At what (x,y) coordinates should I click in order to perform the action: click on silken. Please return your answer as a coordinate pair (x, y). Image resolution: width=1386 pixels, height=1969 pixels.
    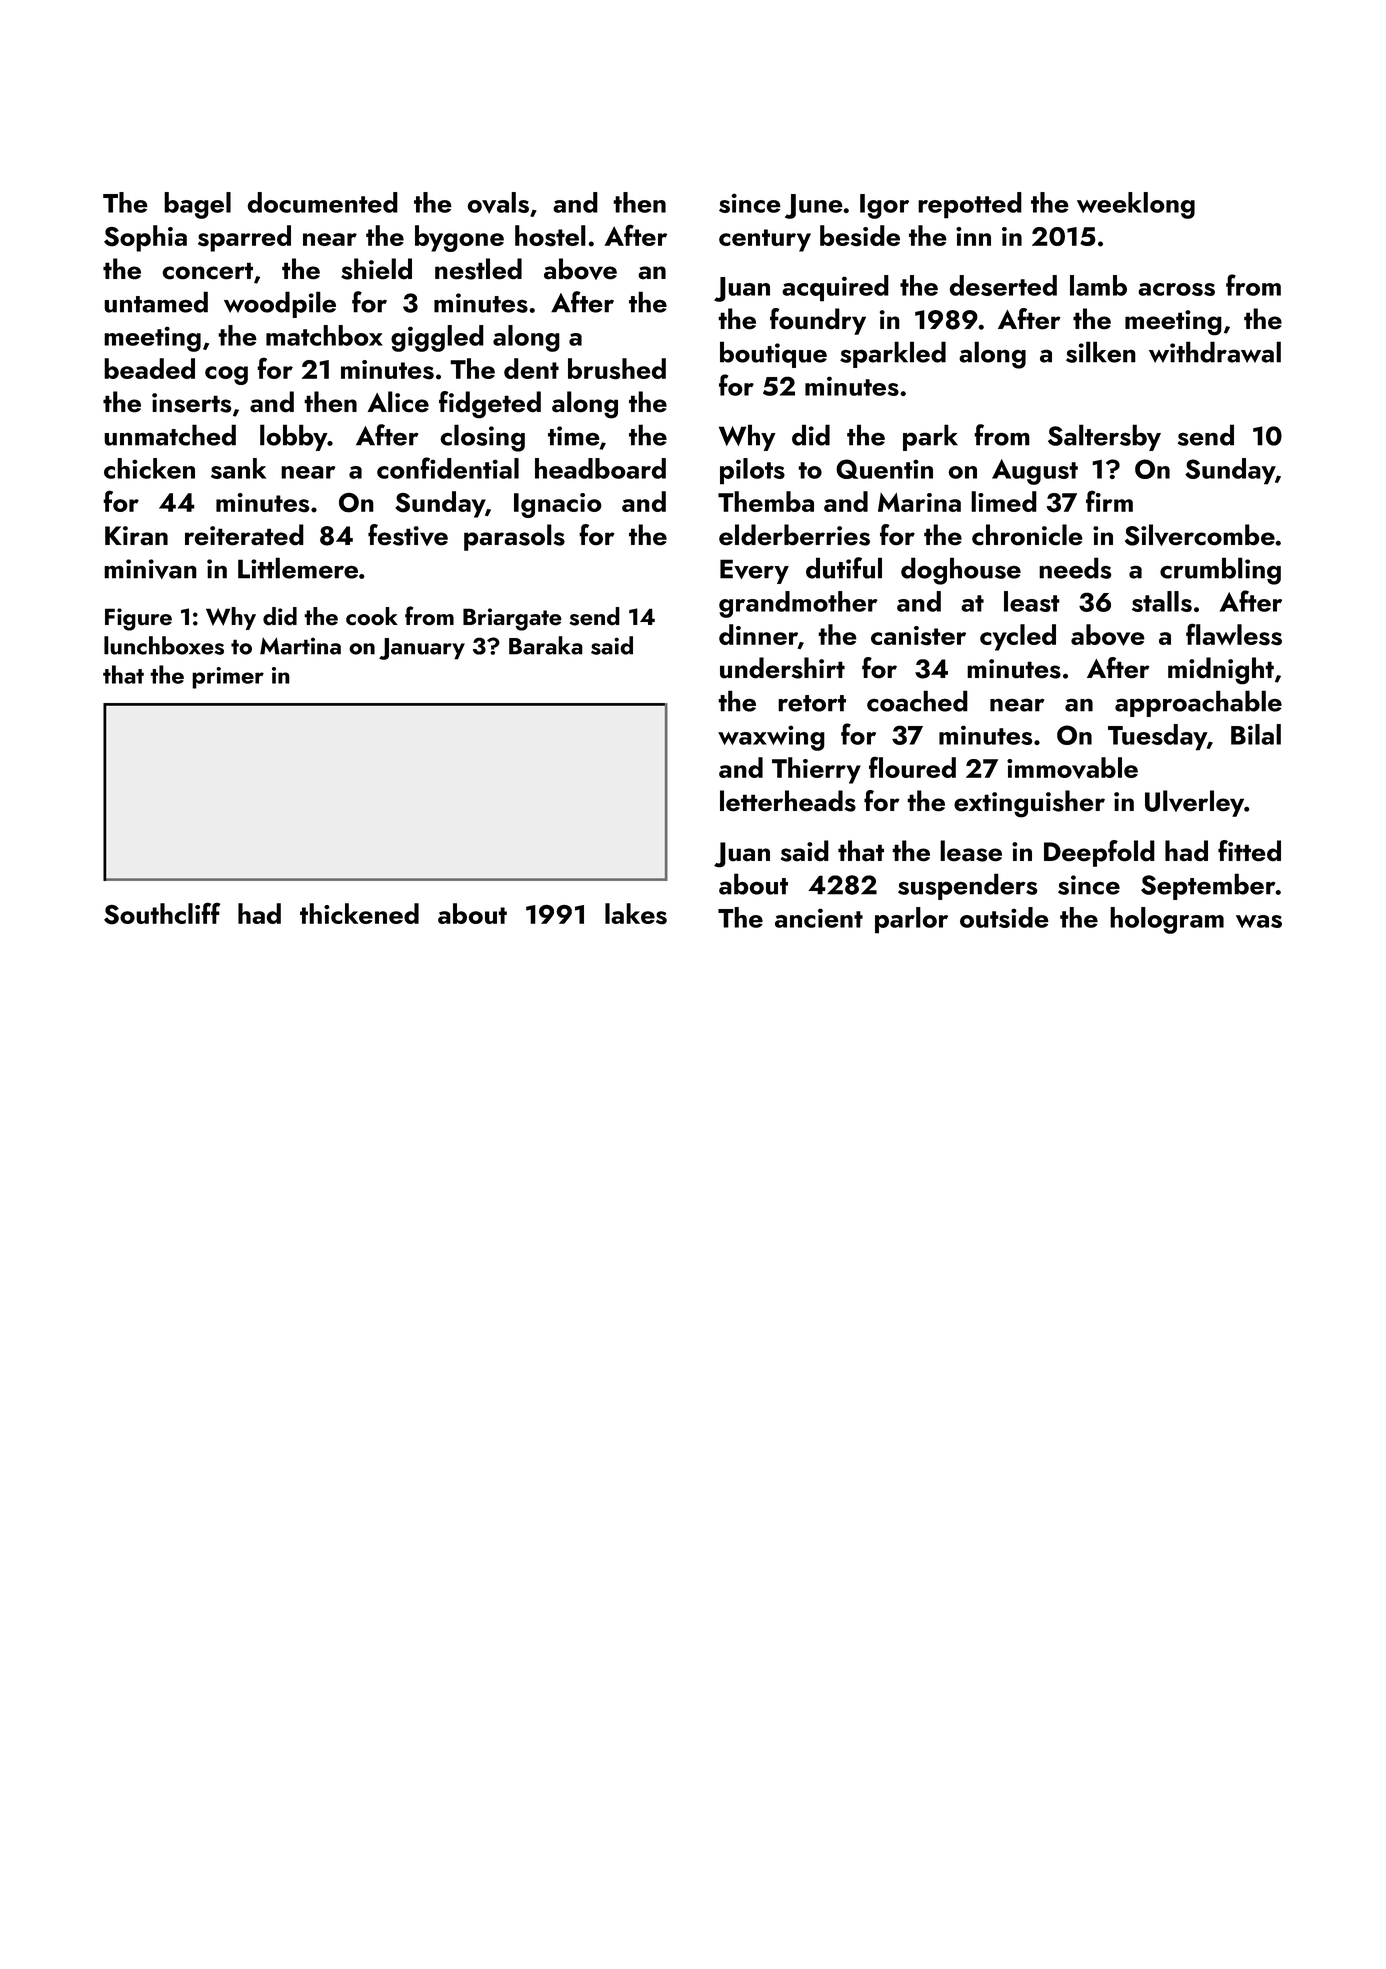
    Looking at the image, I should click on (1101, 352).
